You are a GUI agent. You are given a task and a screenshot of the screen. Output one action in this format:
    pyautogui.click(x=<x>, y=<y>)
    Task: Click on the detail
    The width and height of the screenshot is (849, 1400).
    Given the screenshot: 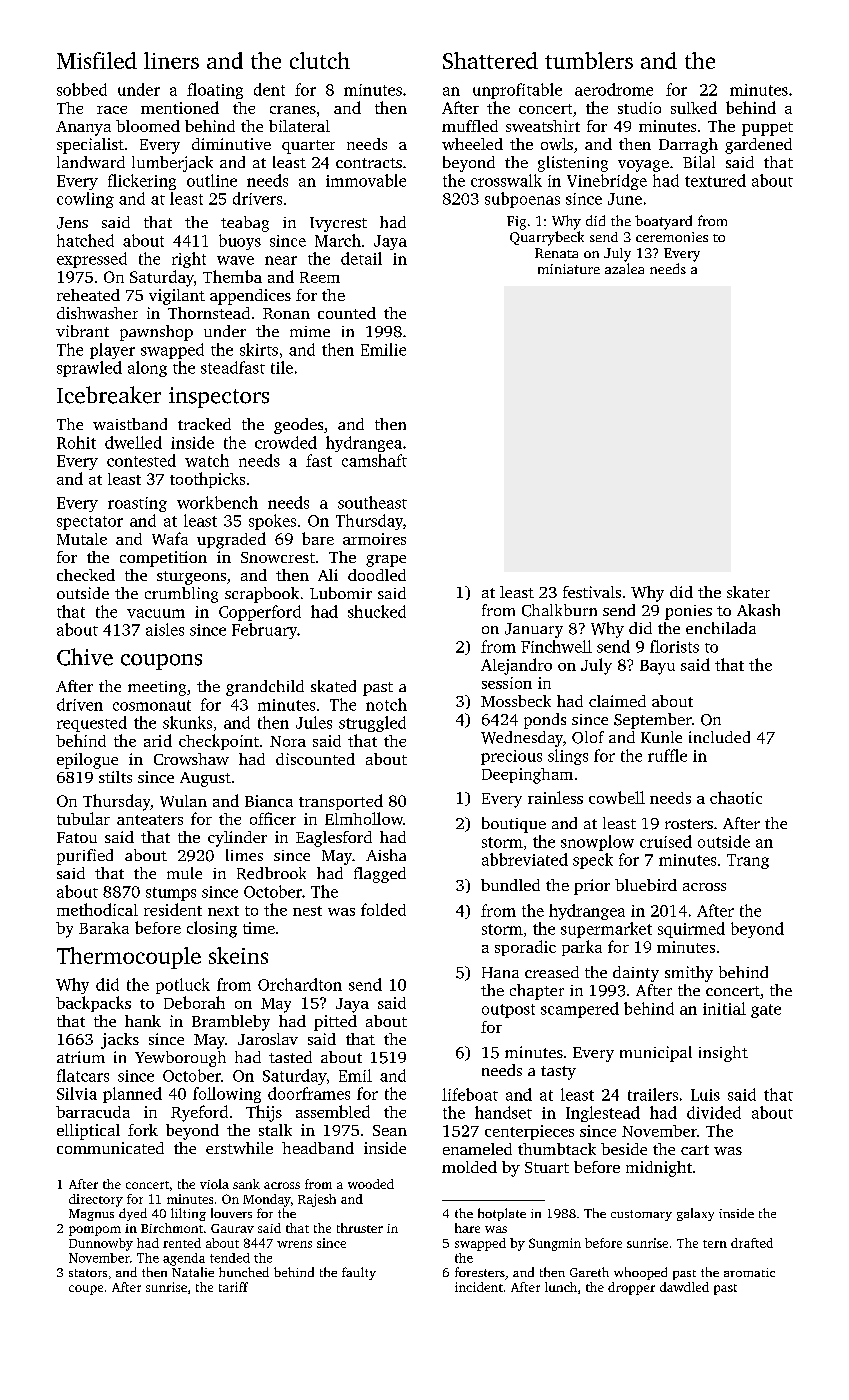 What is the action you would take?
    pyautogui.click(x=361, y=258)
